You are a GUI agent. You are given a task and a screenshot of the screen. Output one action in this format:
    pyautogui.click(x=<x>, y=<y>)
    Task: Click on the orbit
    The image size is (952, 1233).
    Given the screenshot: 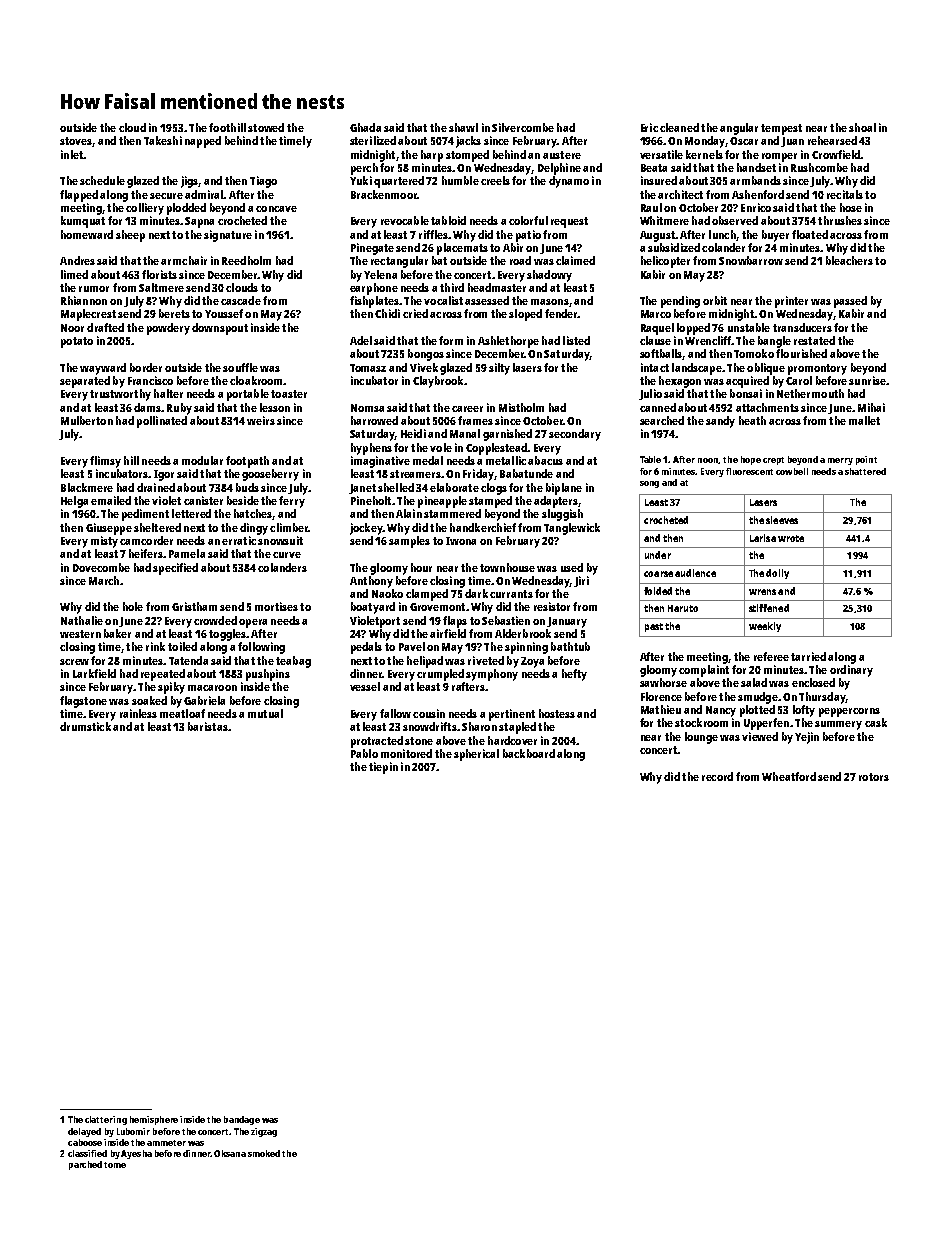 What is the action you would take?
    pyautogui.click(x=715, y=300)
